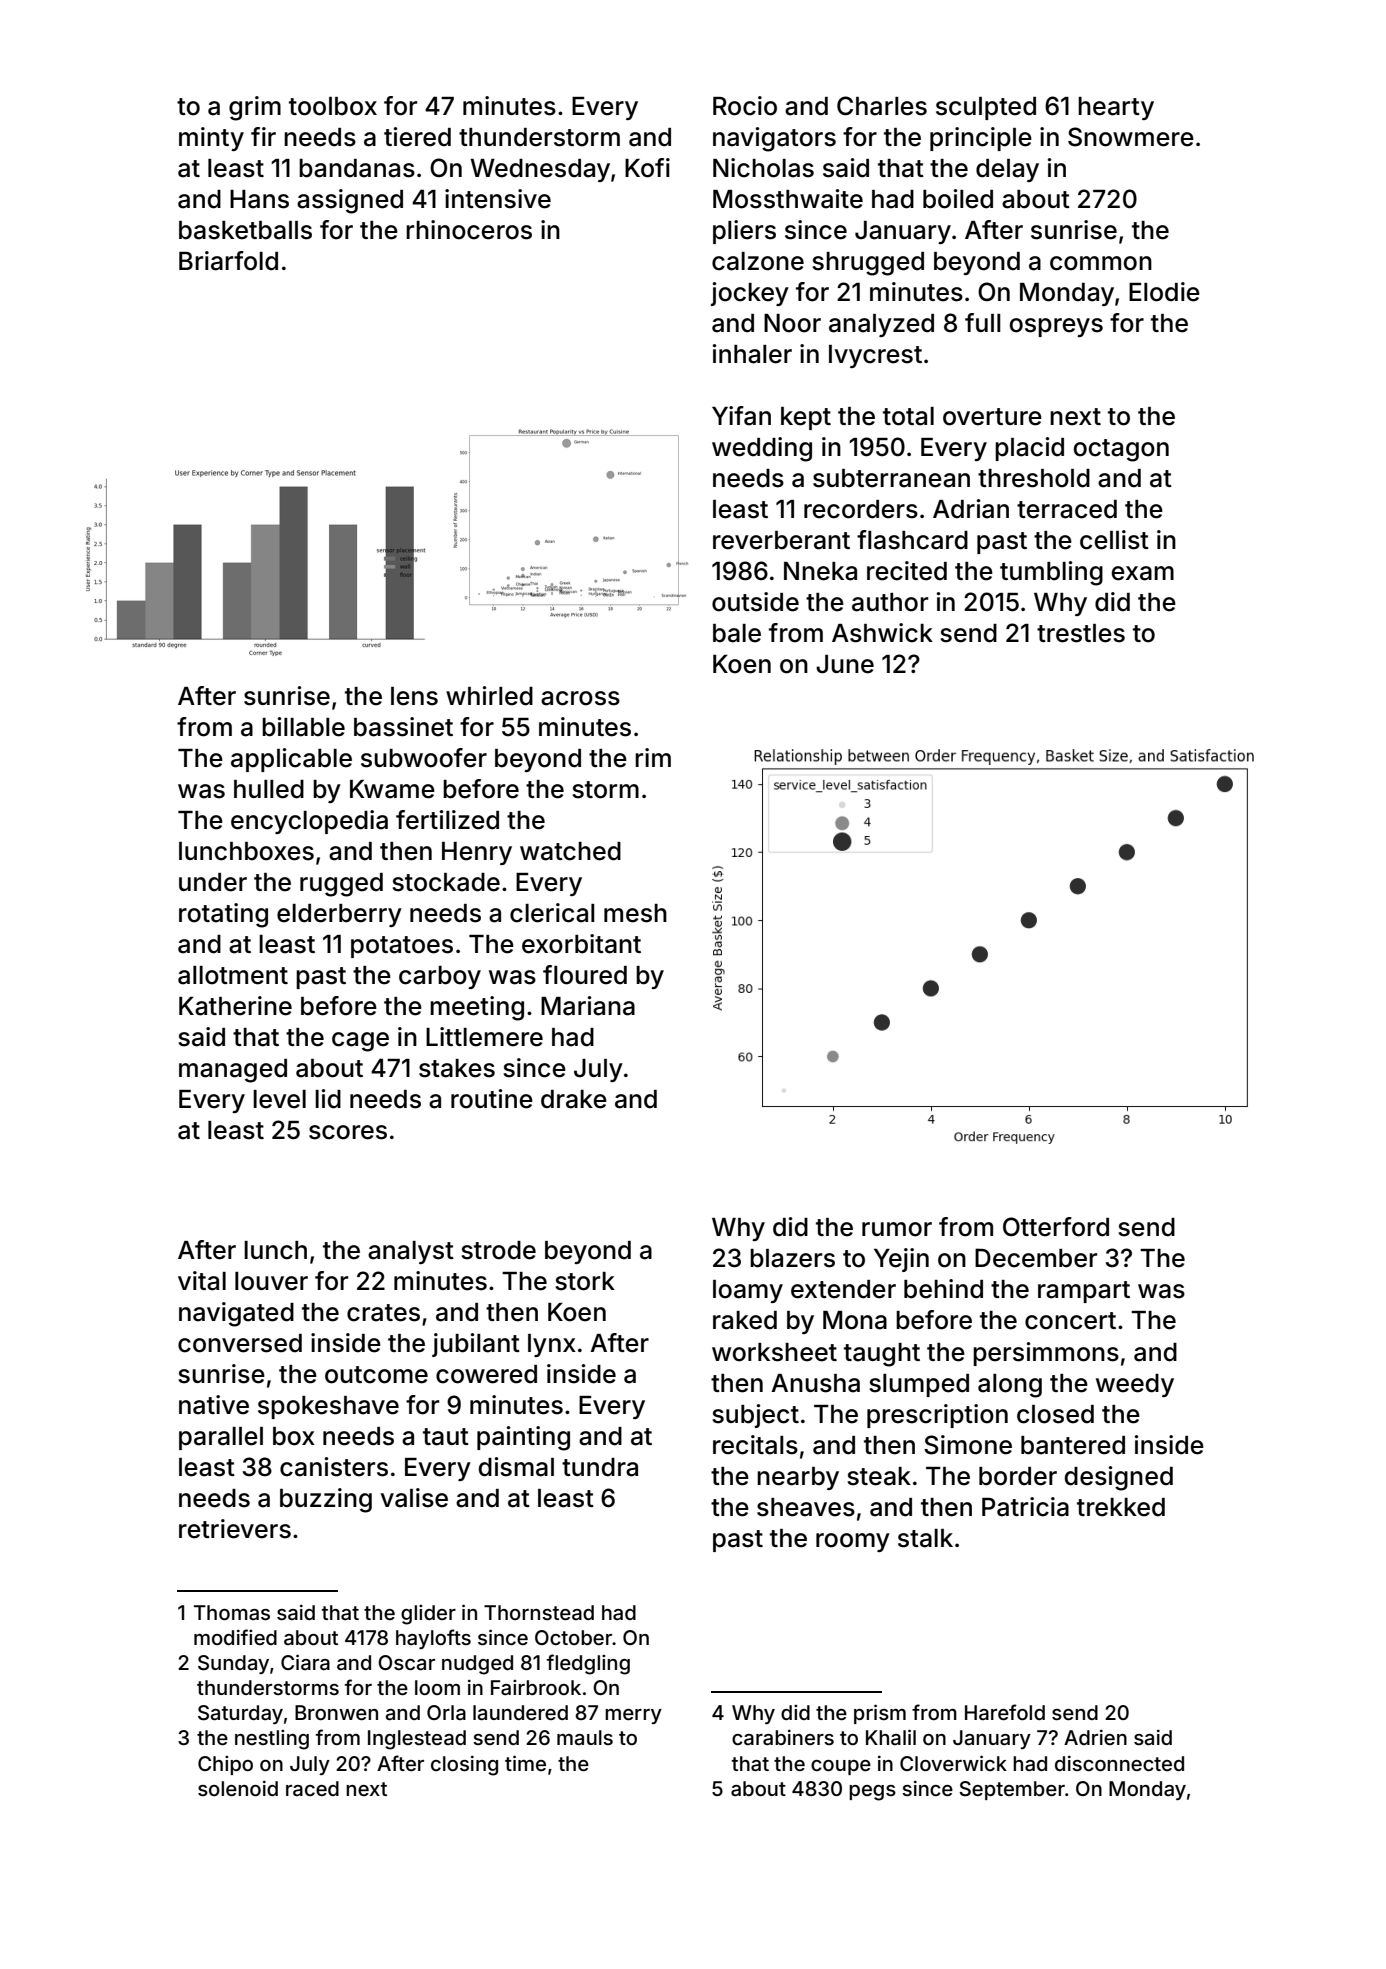 Image resolution: width=1386 pixels, height=1969 pixels. What do you see at coordinates (750, 294) in the image?
I see `jockey` at bounding box center [750, 294].
